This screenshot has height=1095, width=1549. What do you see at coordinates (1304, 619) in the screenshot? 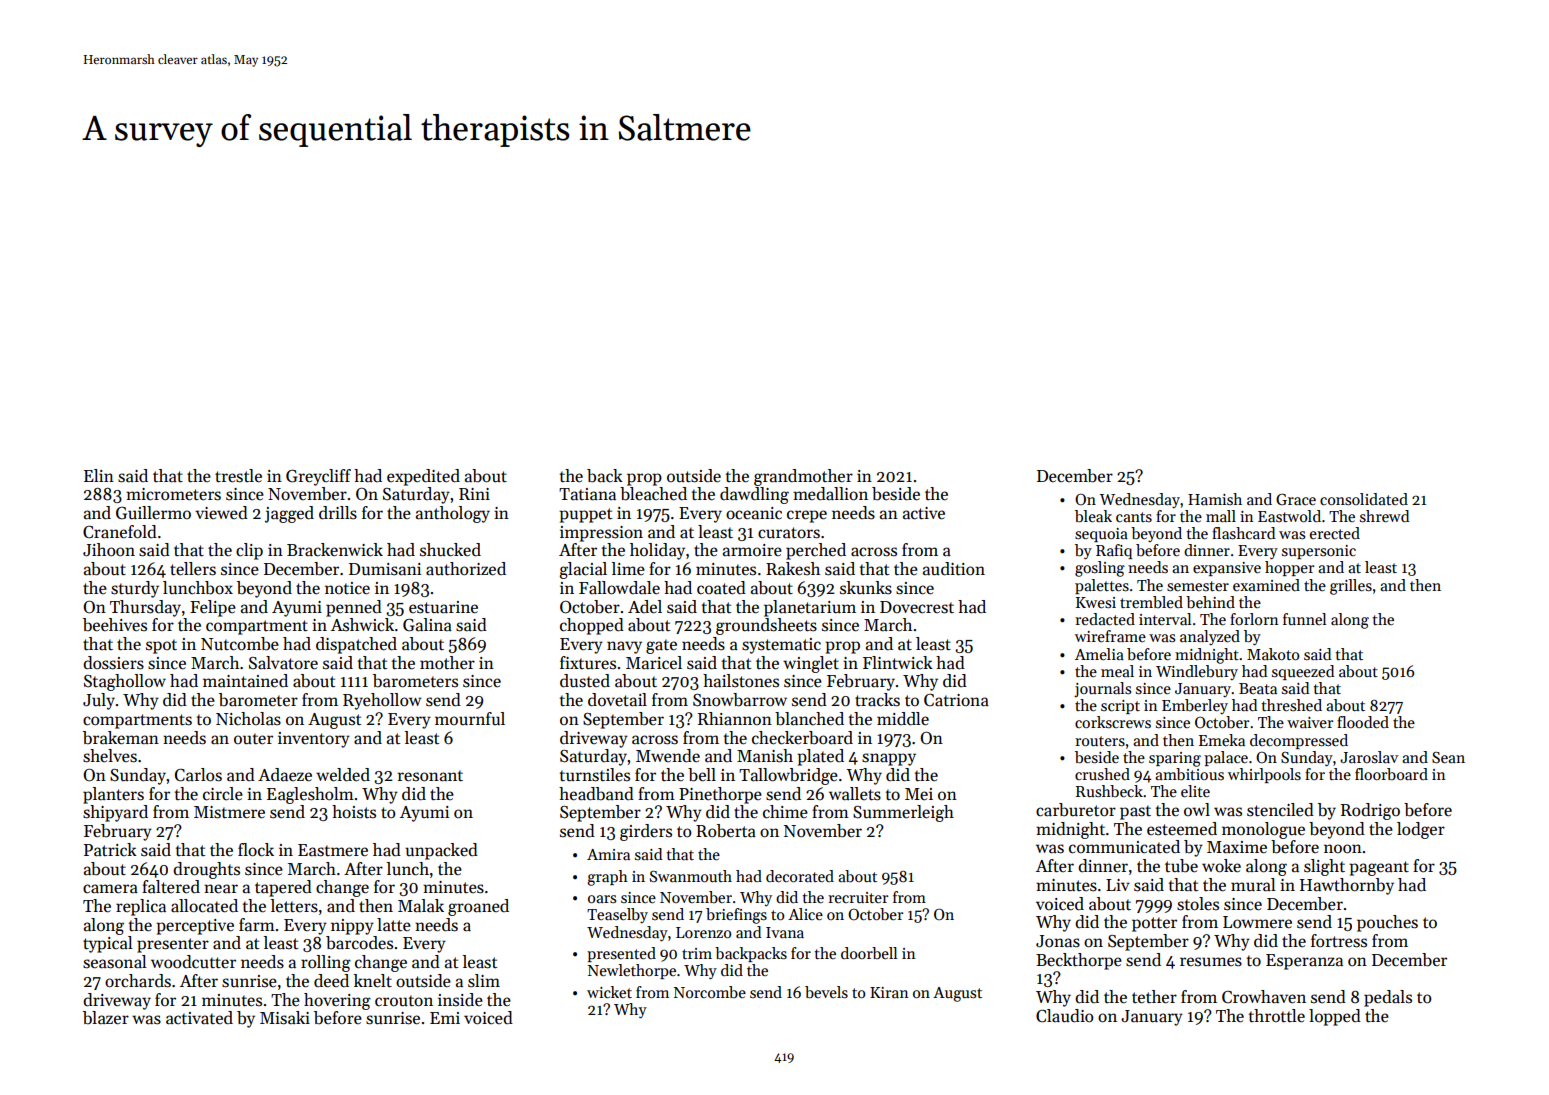
I see `funnel` at bounding box center [1304, 619].
